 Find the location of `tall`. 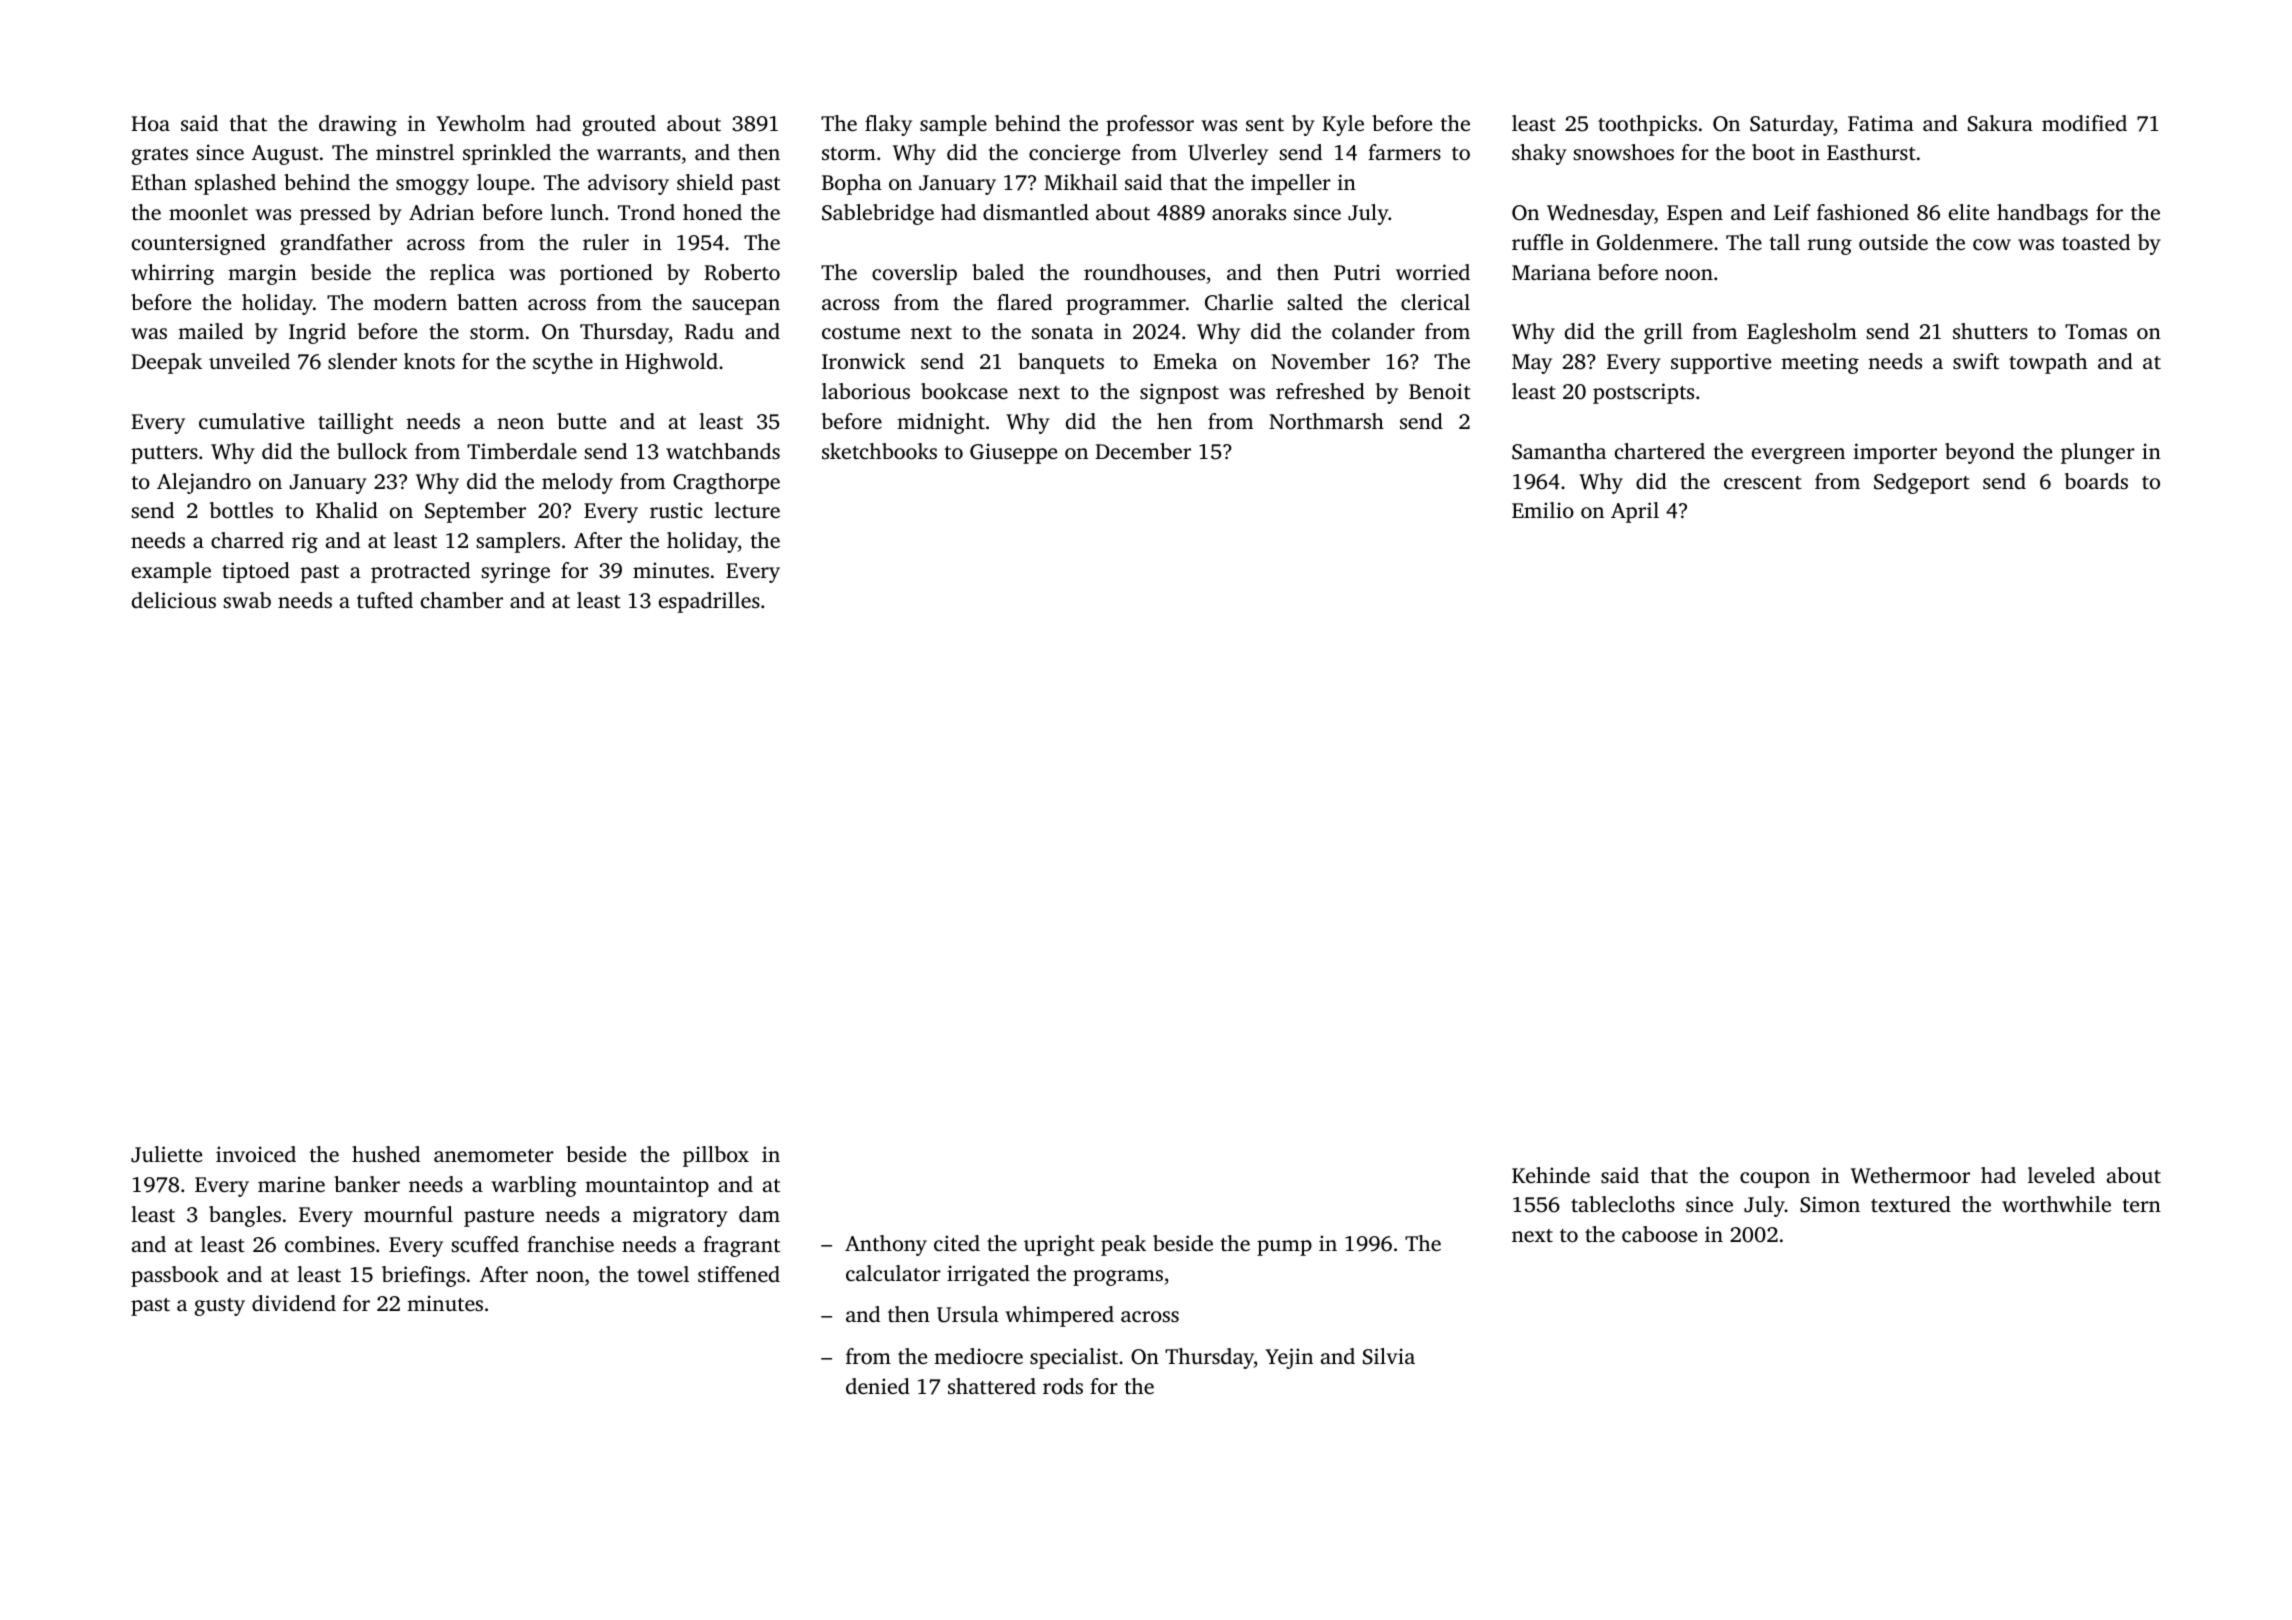

tall is located at coordinates (1785, 242).
